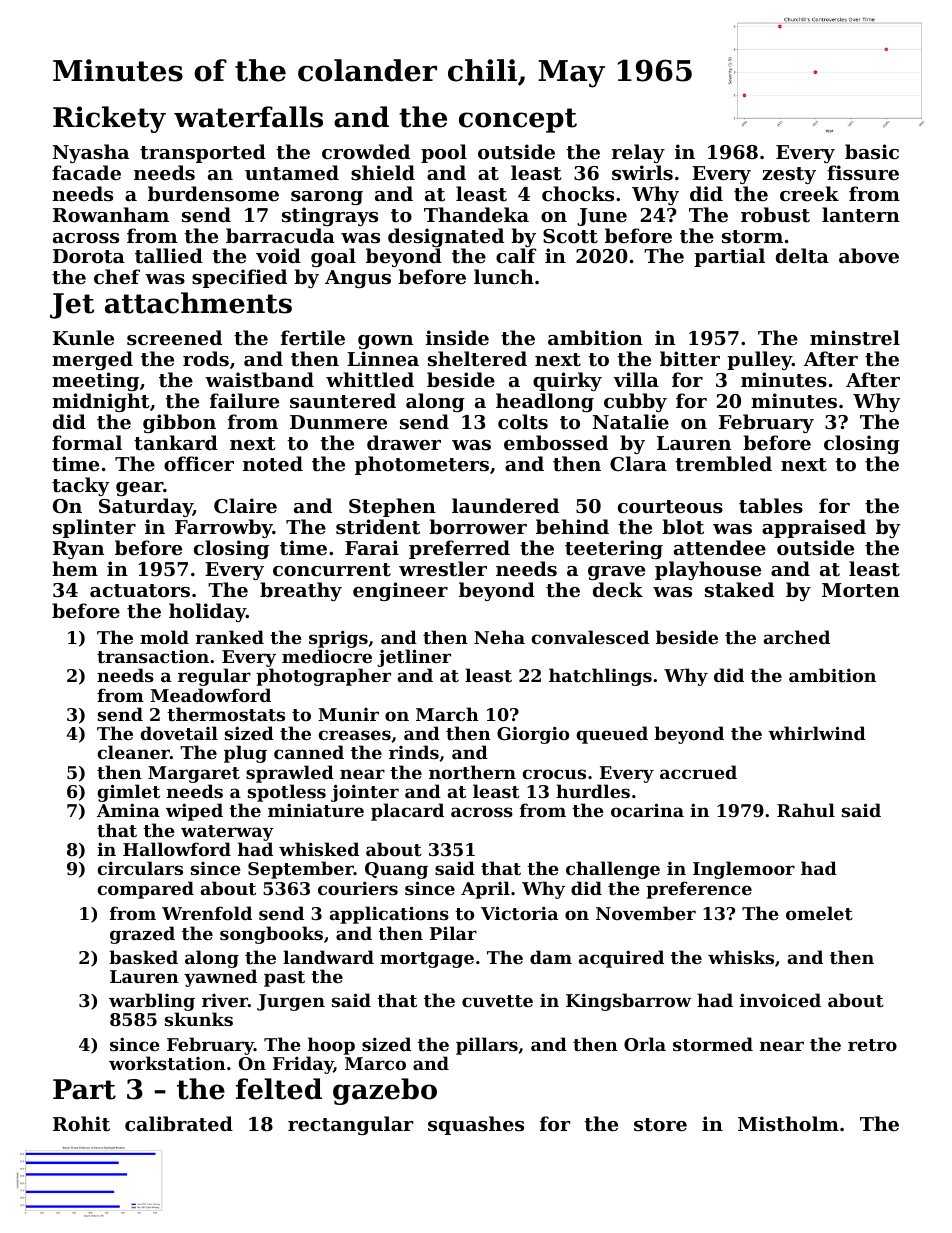  Describe the element at coordinates (572, 526) in the document. I see `behind` at that location.
